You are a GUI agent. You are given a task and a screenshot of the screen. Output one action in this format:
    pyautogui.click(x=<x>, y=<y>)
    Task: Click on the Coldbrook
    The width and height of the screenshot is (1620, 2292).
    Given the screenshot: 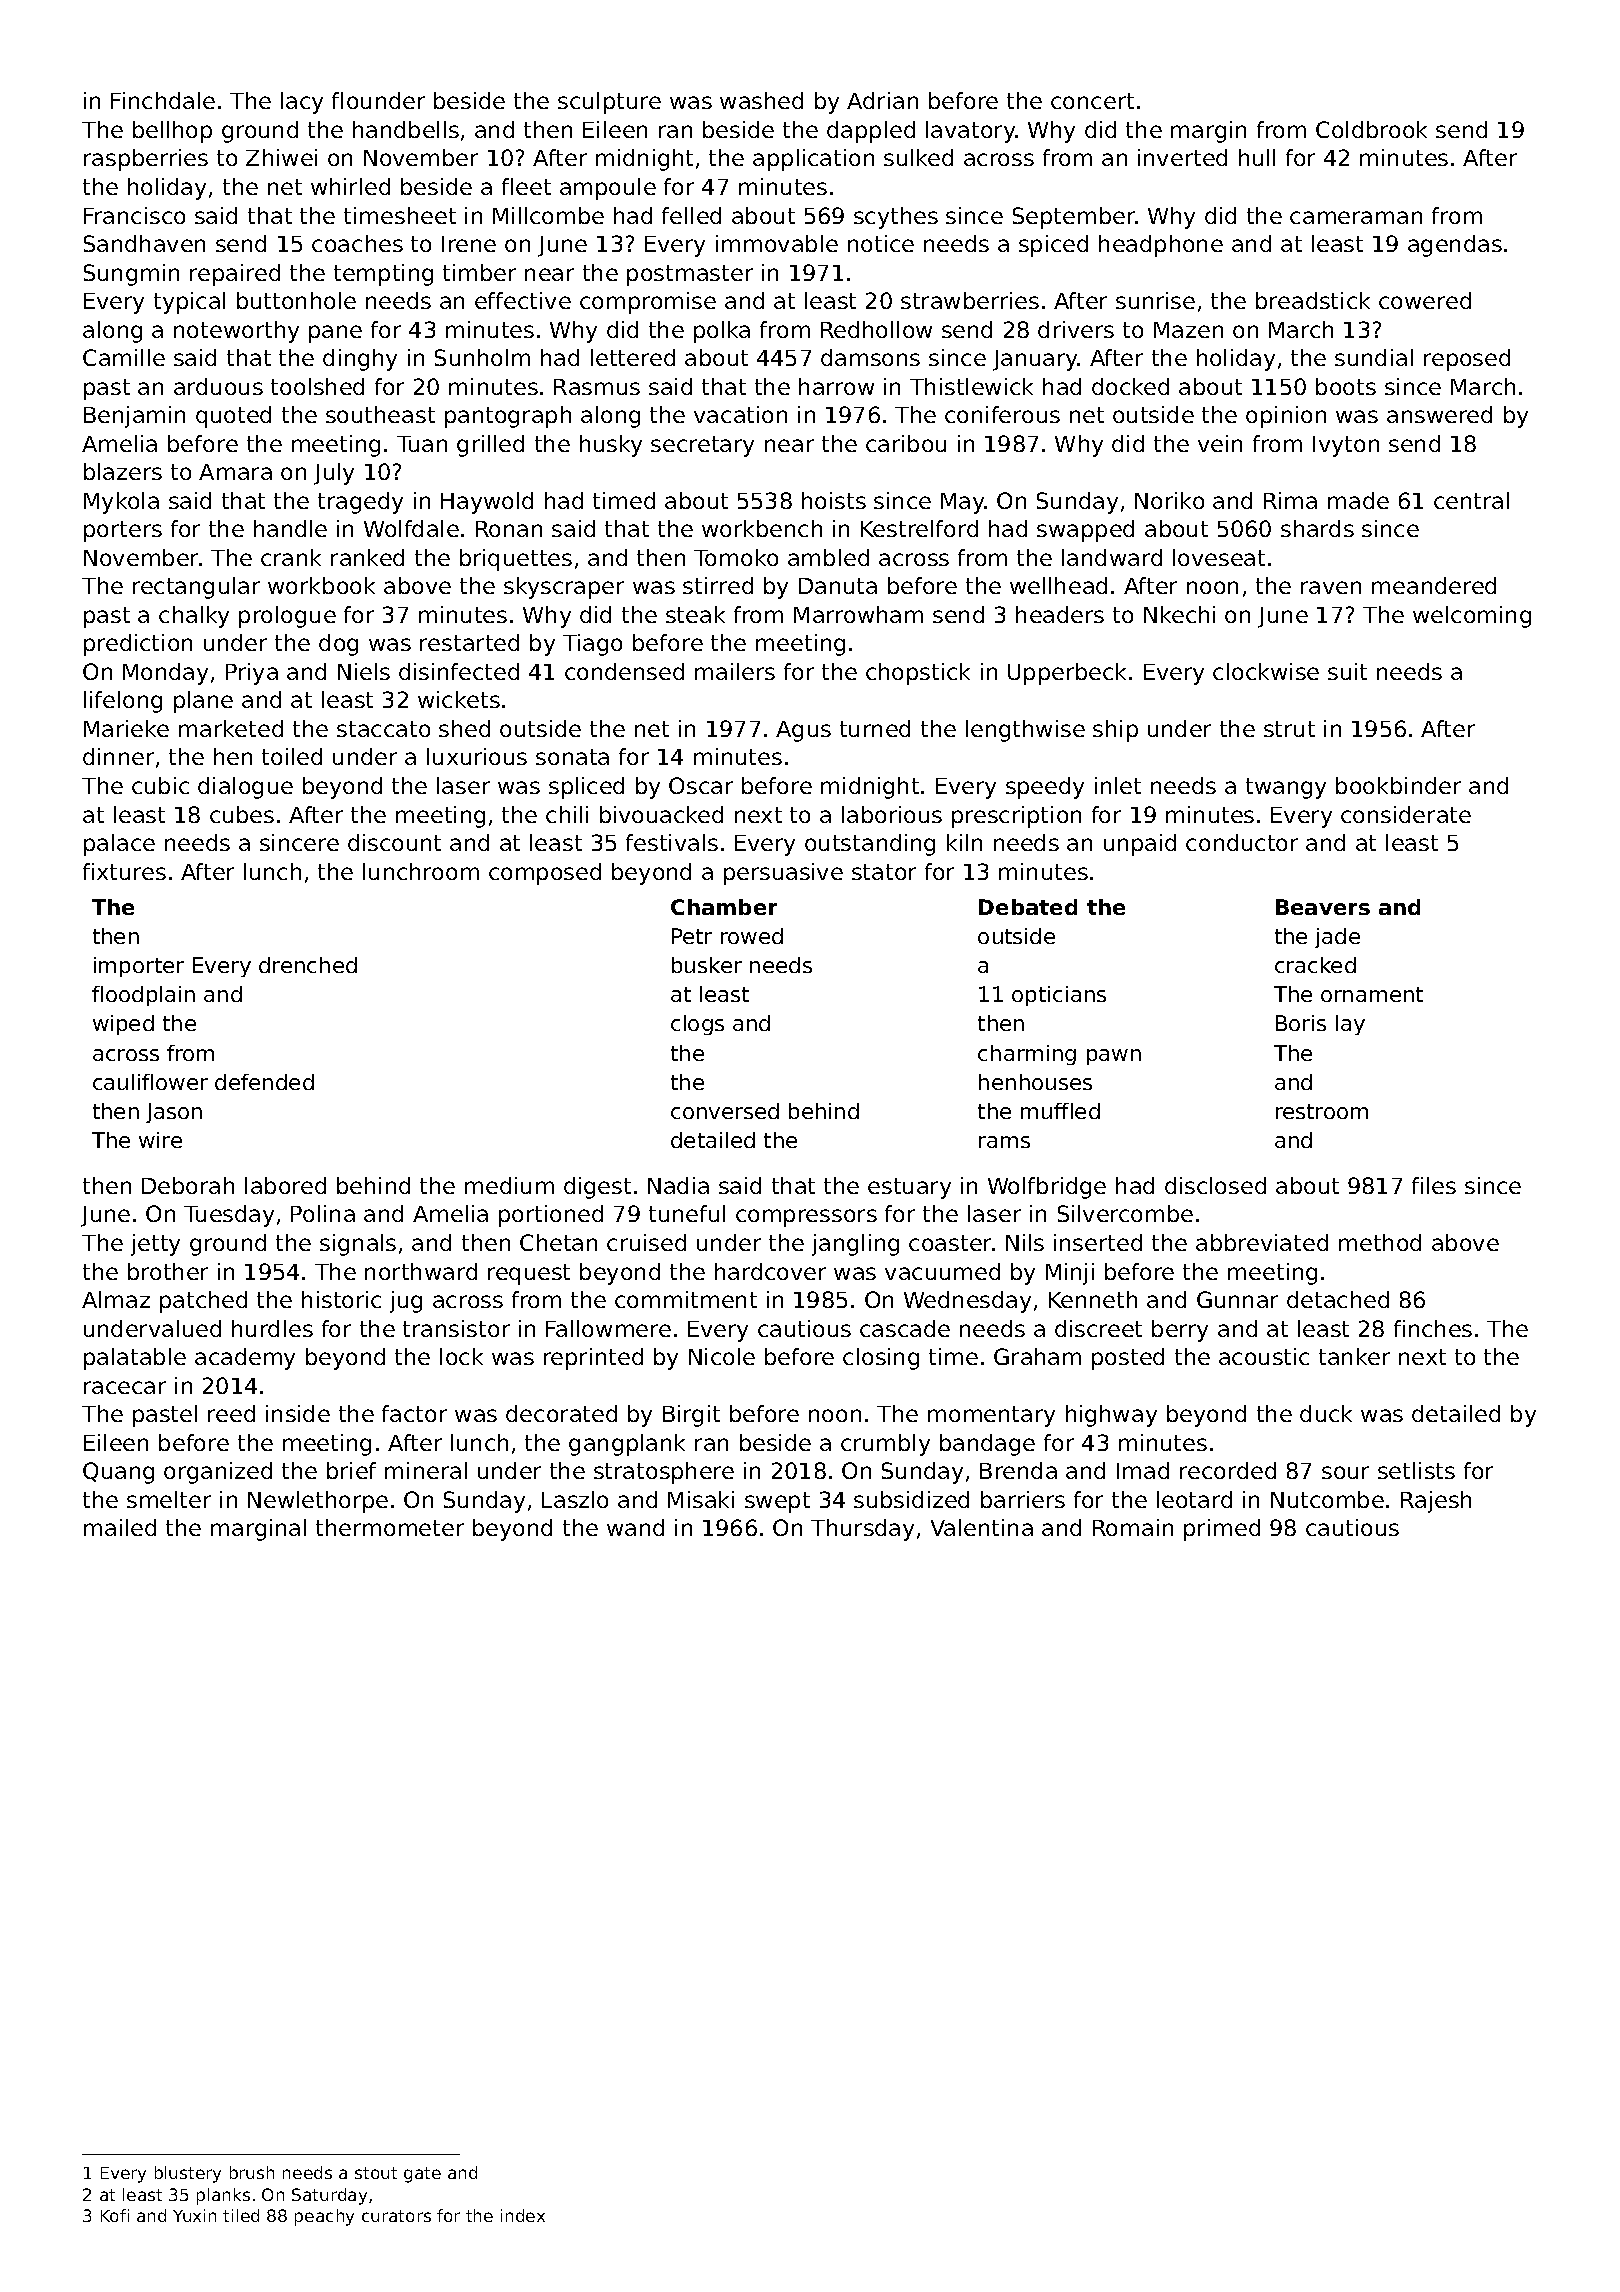 What is the action you would take?
    pyautogui.click(x=1371, y=129)
